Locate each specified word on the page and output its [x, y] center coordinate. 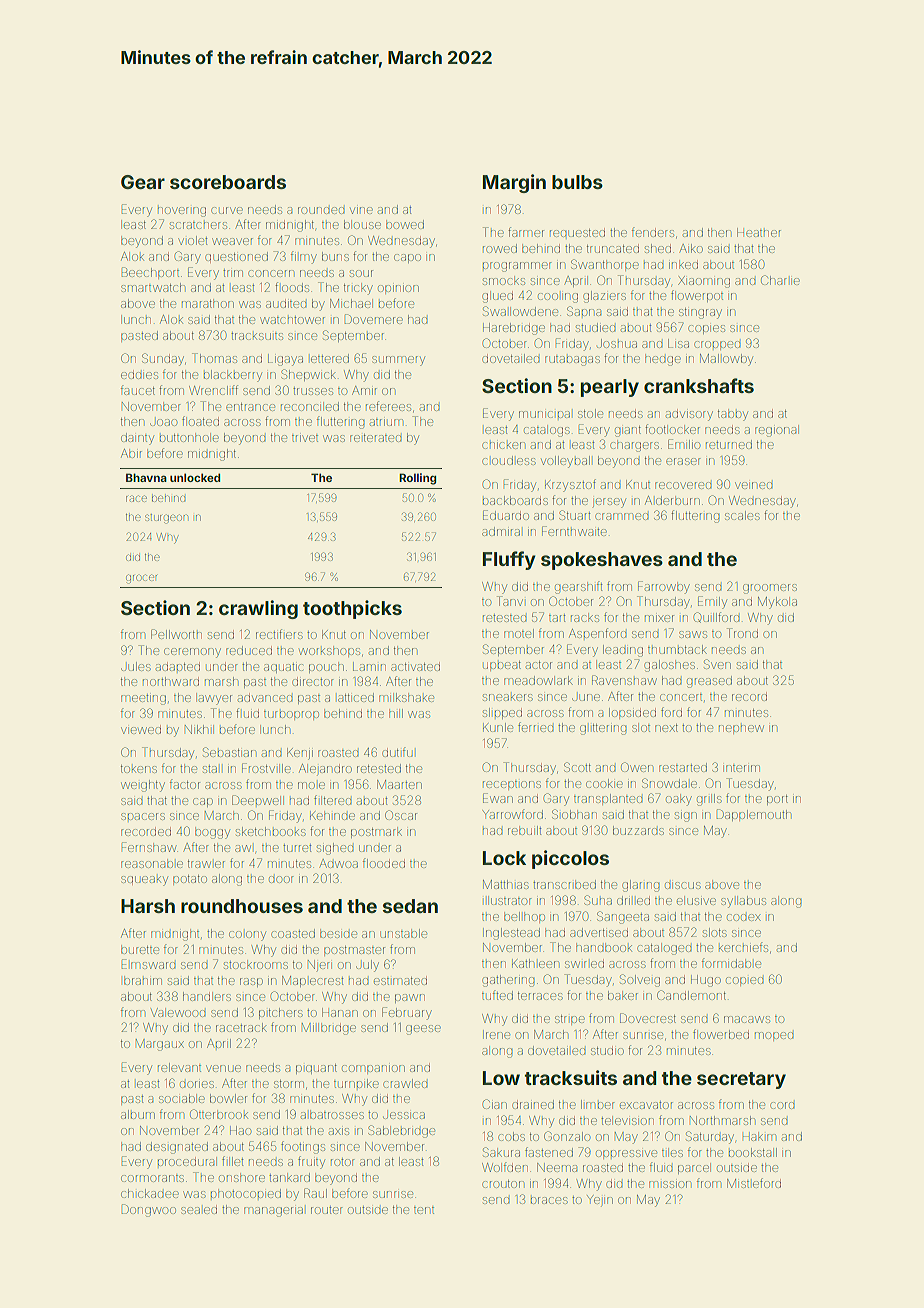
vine [361, 210]
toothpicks [352, 609]
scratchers [198, 225]
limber [598, 1104]
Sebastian [229, 752]
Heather [759, 232]
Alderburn [672, 500]
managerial [273, 1212]
